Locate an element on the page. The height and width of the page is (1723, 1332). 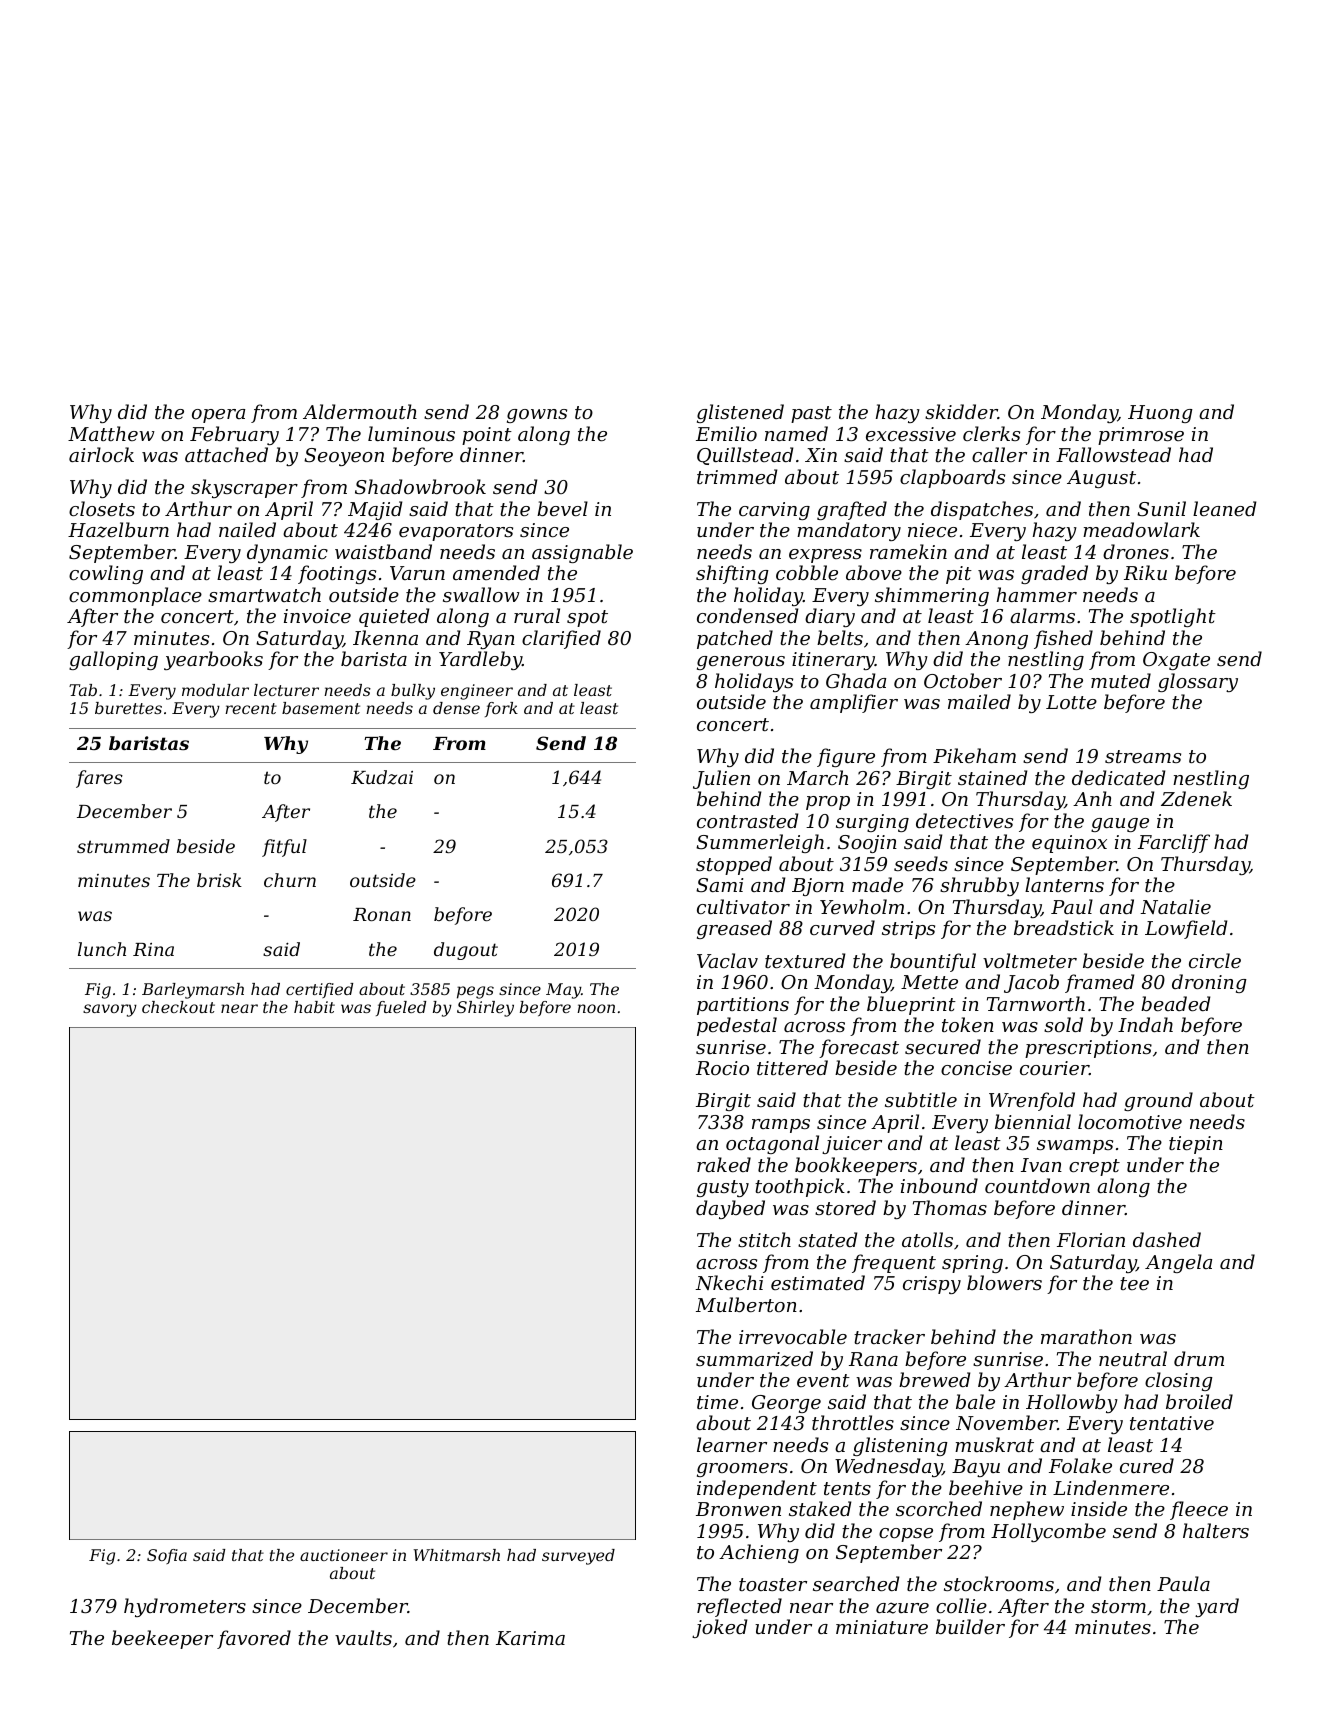
Sofia is located at coordinates (167, 1556).
